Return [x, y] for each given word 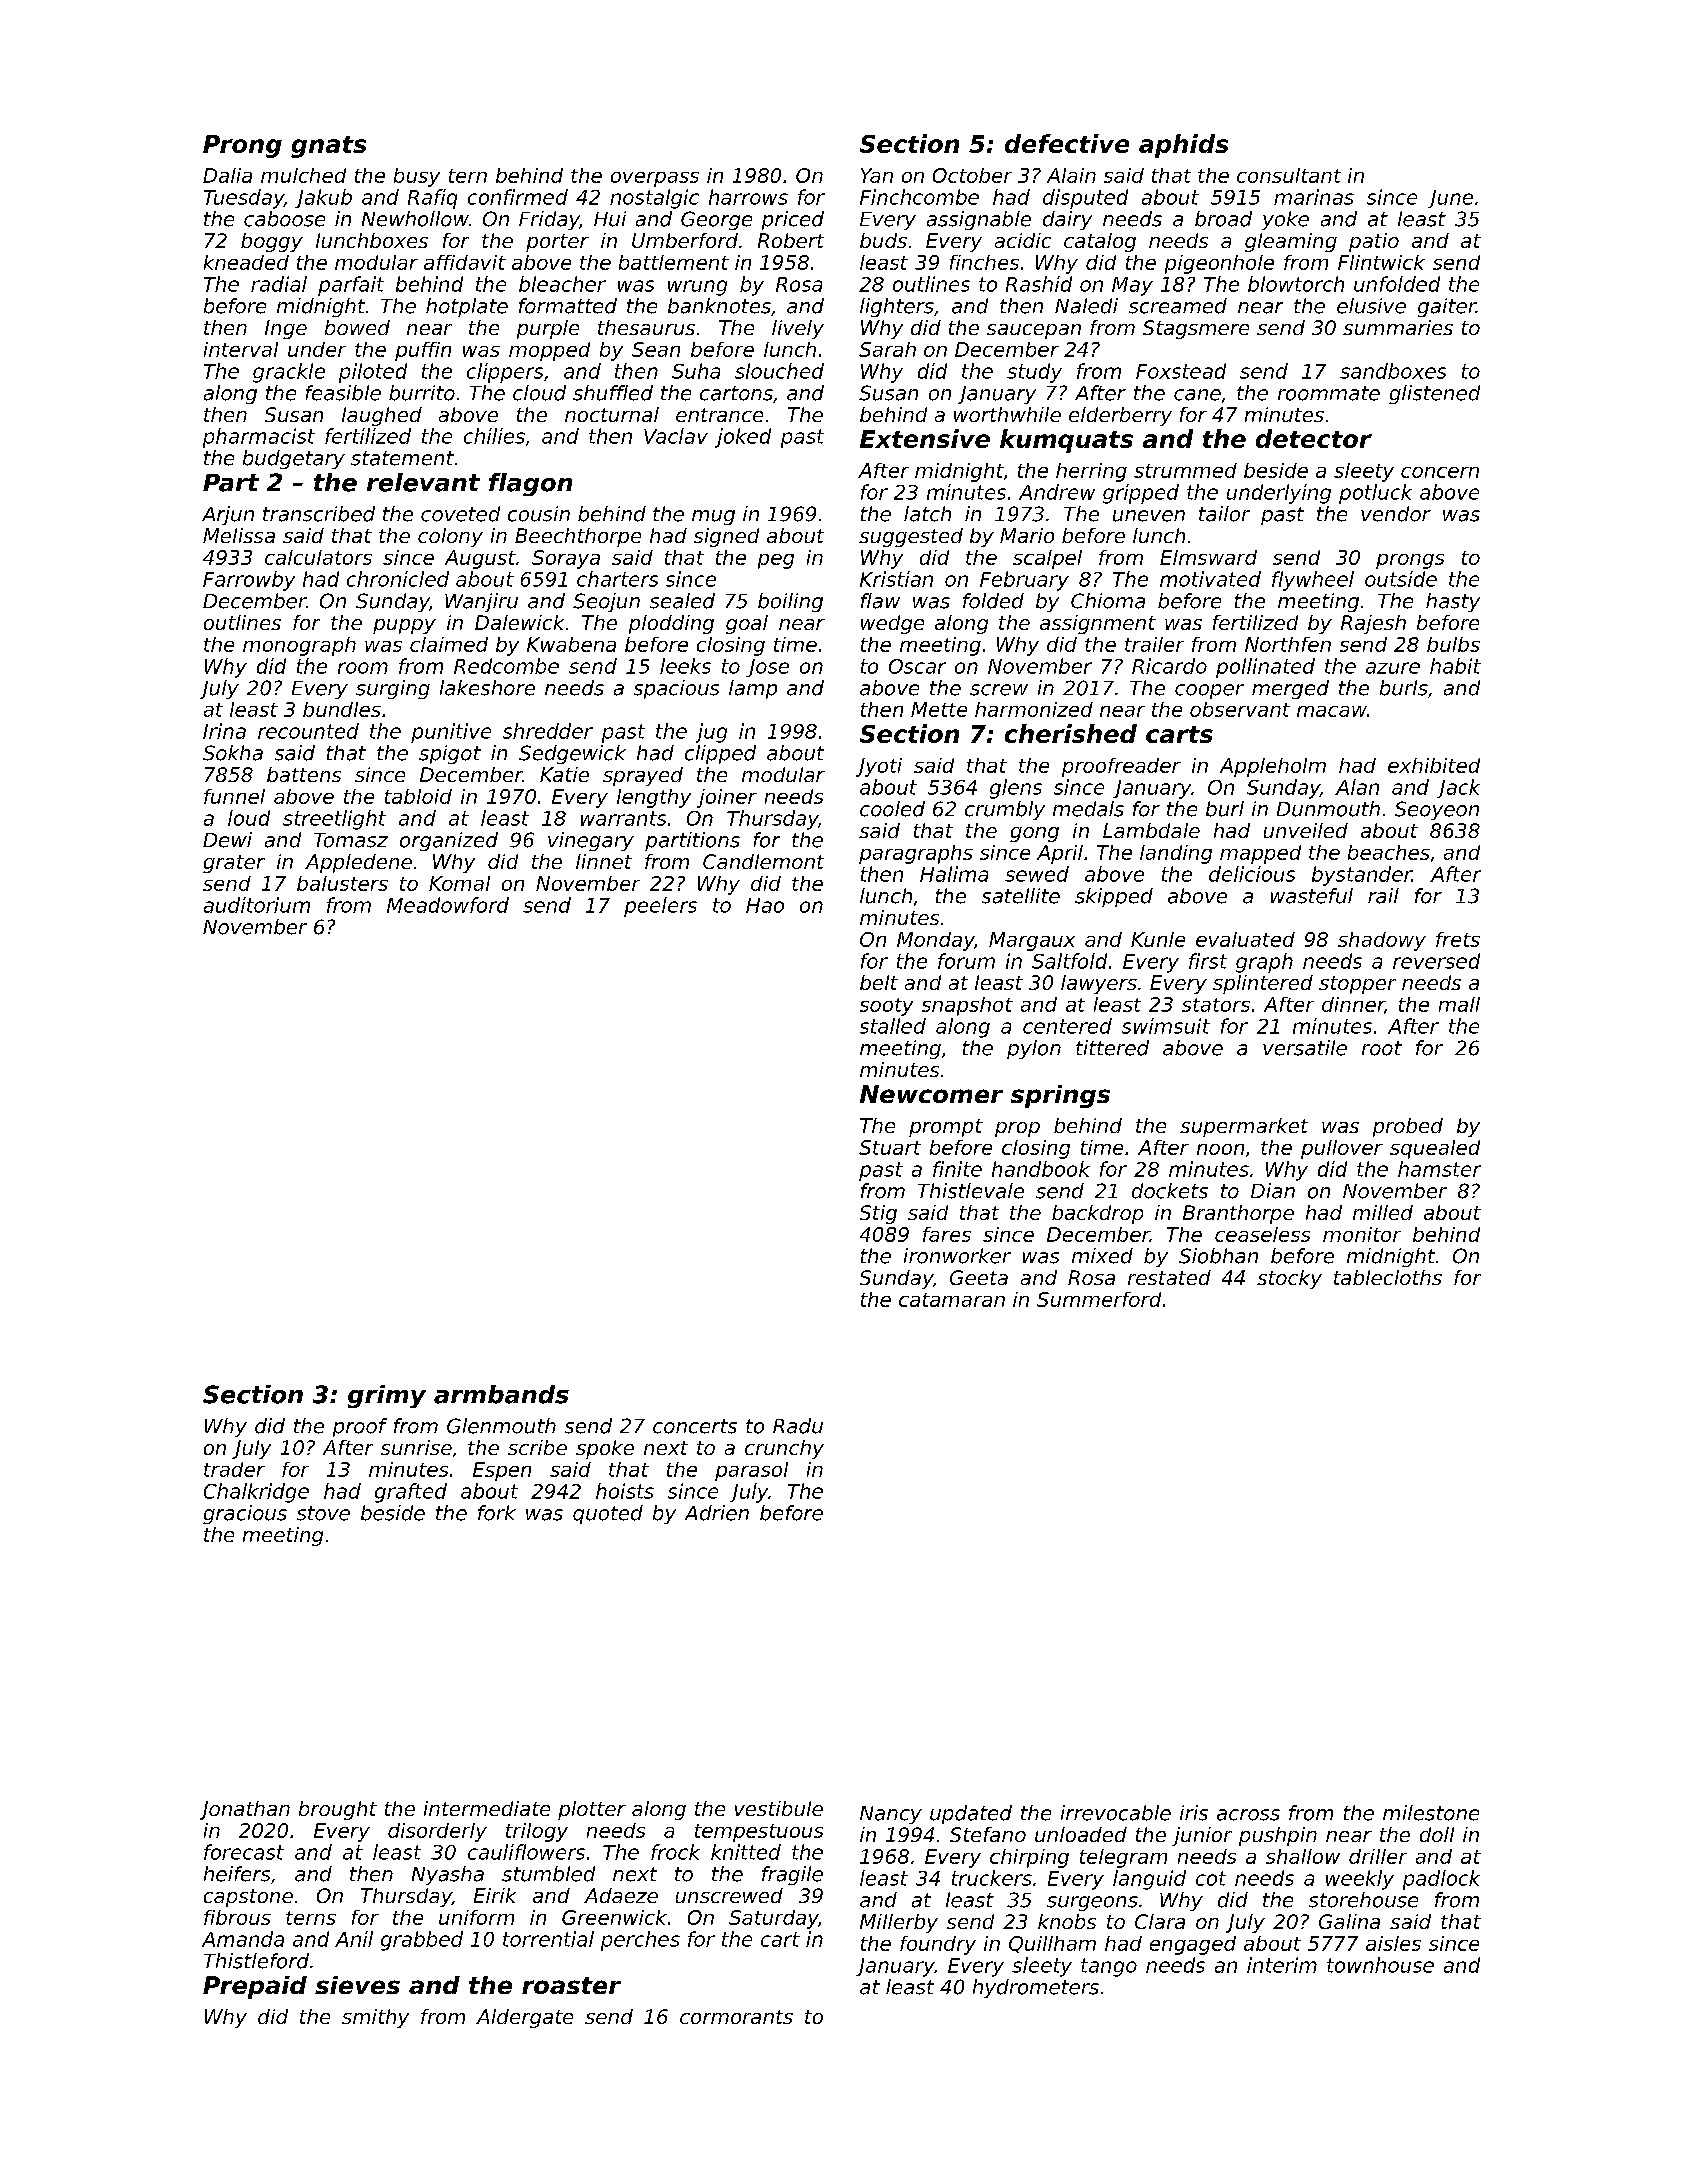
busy [417, 177]
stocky [1289, 1279]
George [716, 220]
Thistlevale [971, 1191]
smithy [375, 2018]
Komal [459, 883]
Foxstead [1181, 371]
